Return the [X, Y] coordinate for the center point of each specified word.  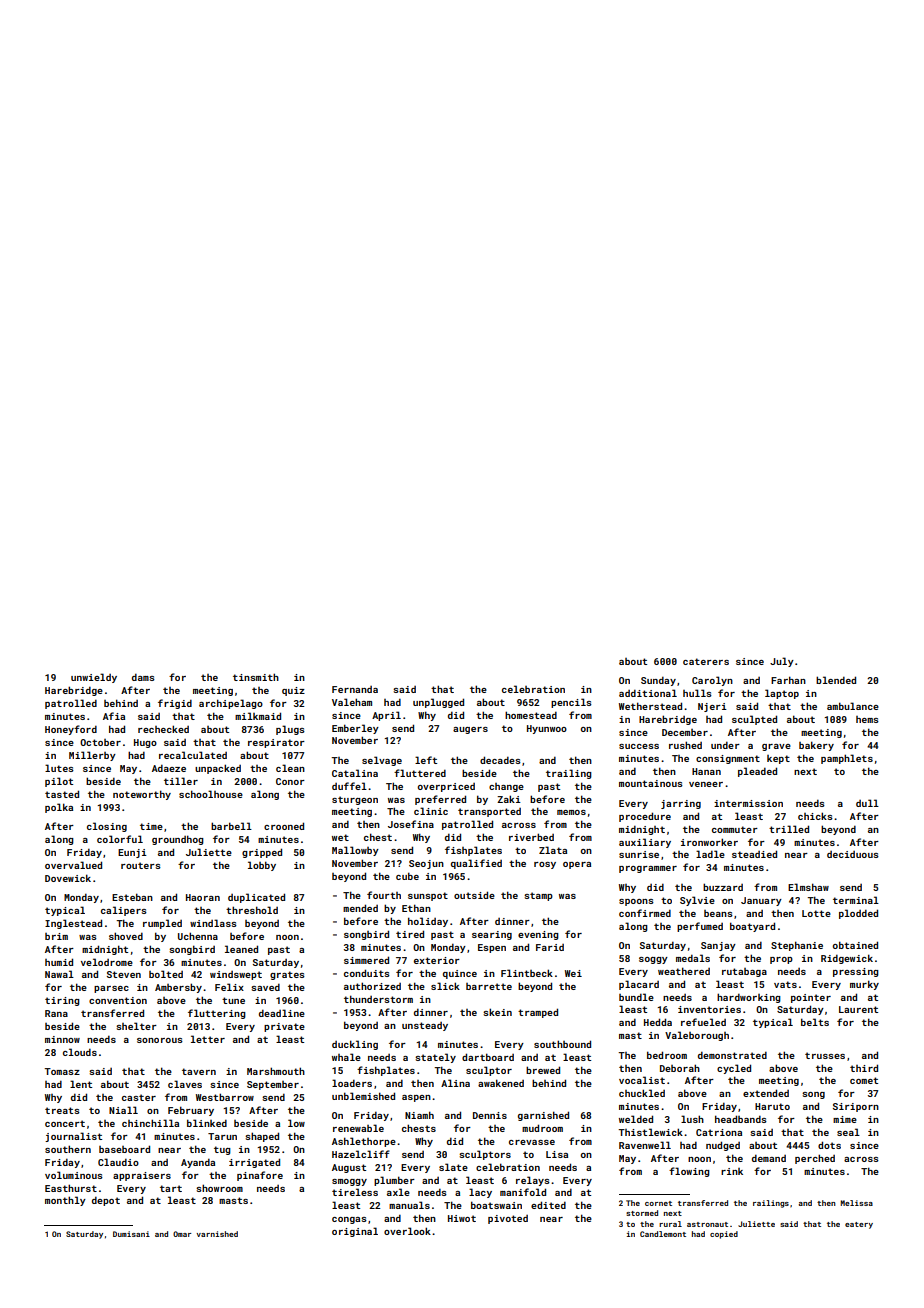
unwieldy [94, 678]
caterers [706, 661]
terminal [856, 900]
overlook [407, 1231]
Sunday [658, 681]
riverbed [531, 837]
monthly [65, 1201]
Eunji [132, 853]
